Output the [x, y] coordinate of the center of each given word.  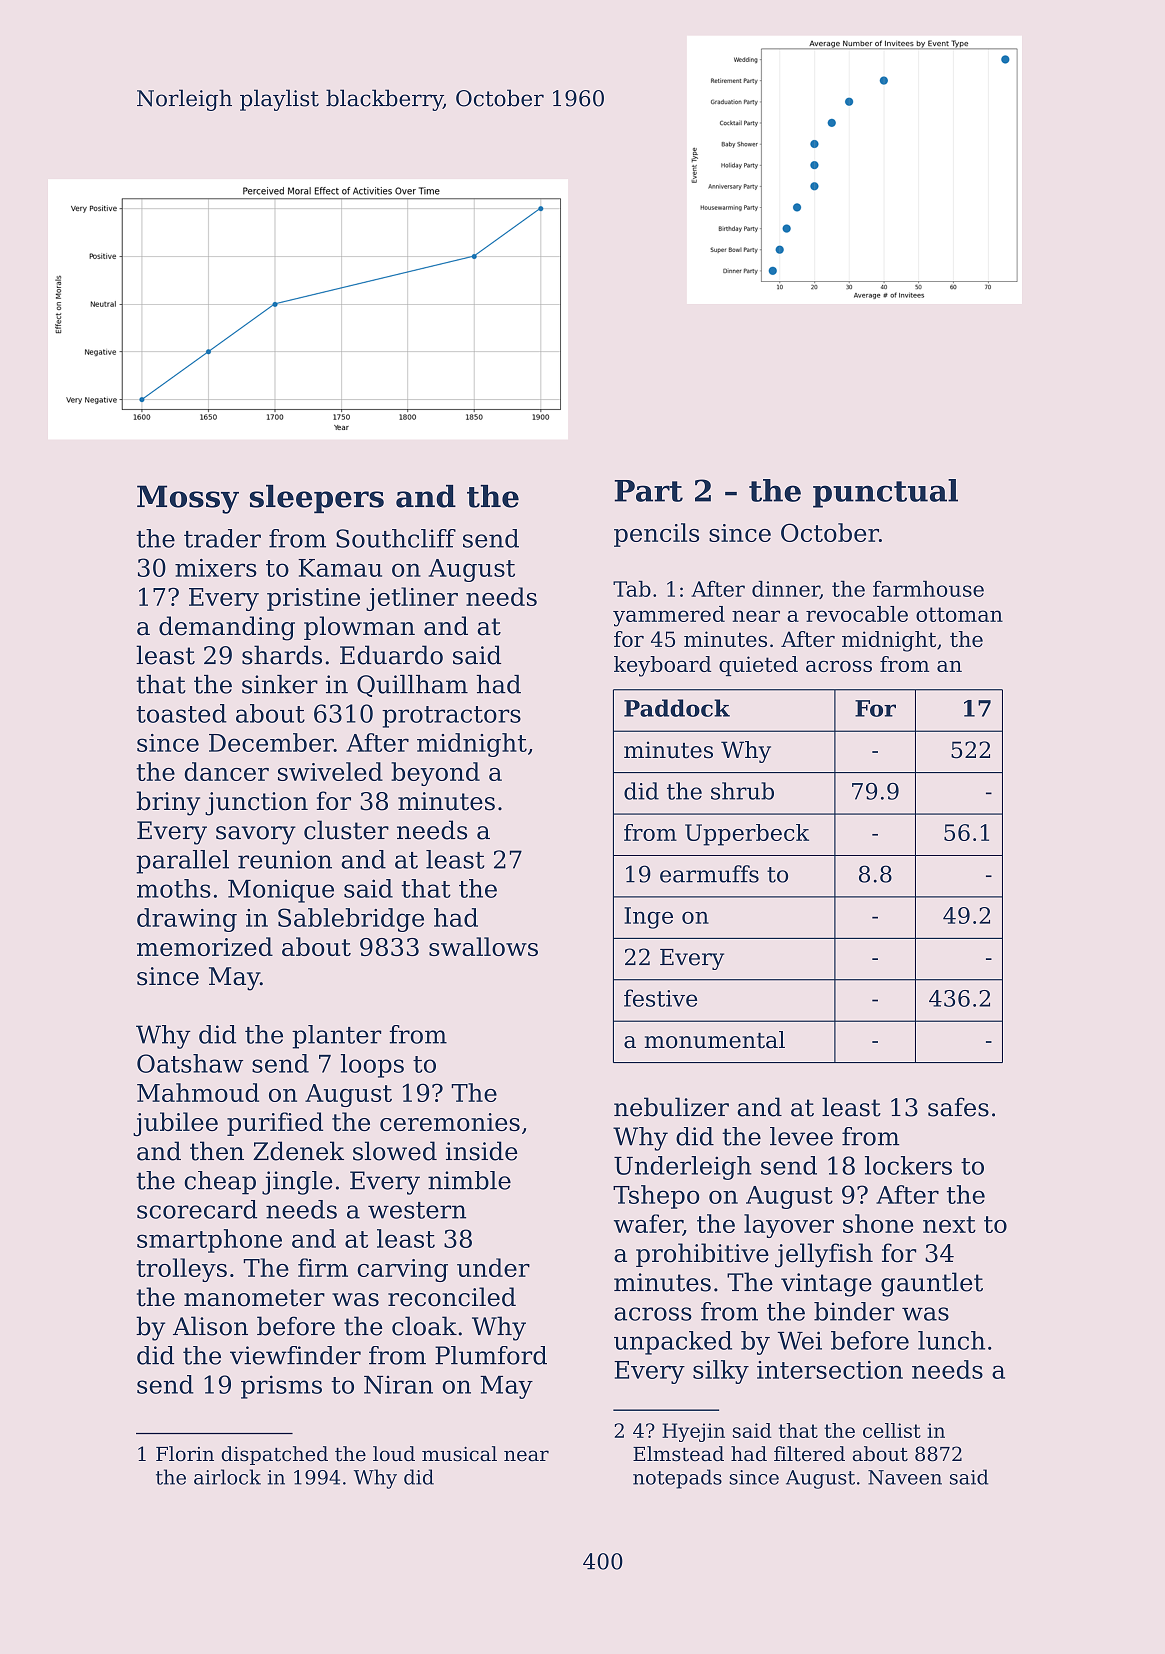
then [217, 1151]
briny [168, 803]
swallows [483, 946]
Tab [632, 589]
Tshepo [656, 1197]
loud [394, 1453]
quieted [758, 666]
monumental [715, 1040]
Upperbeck [747, 835]
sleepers [317, 499]
